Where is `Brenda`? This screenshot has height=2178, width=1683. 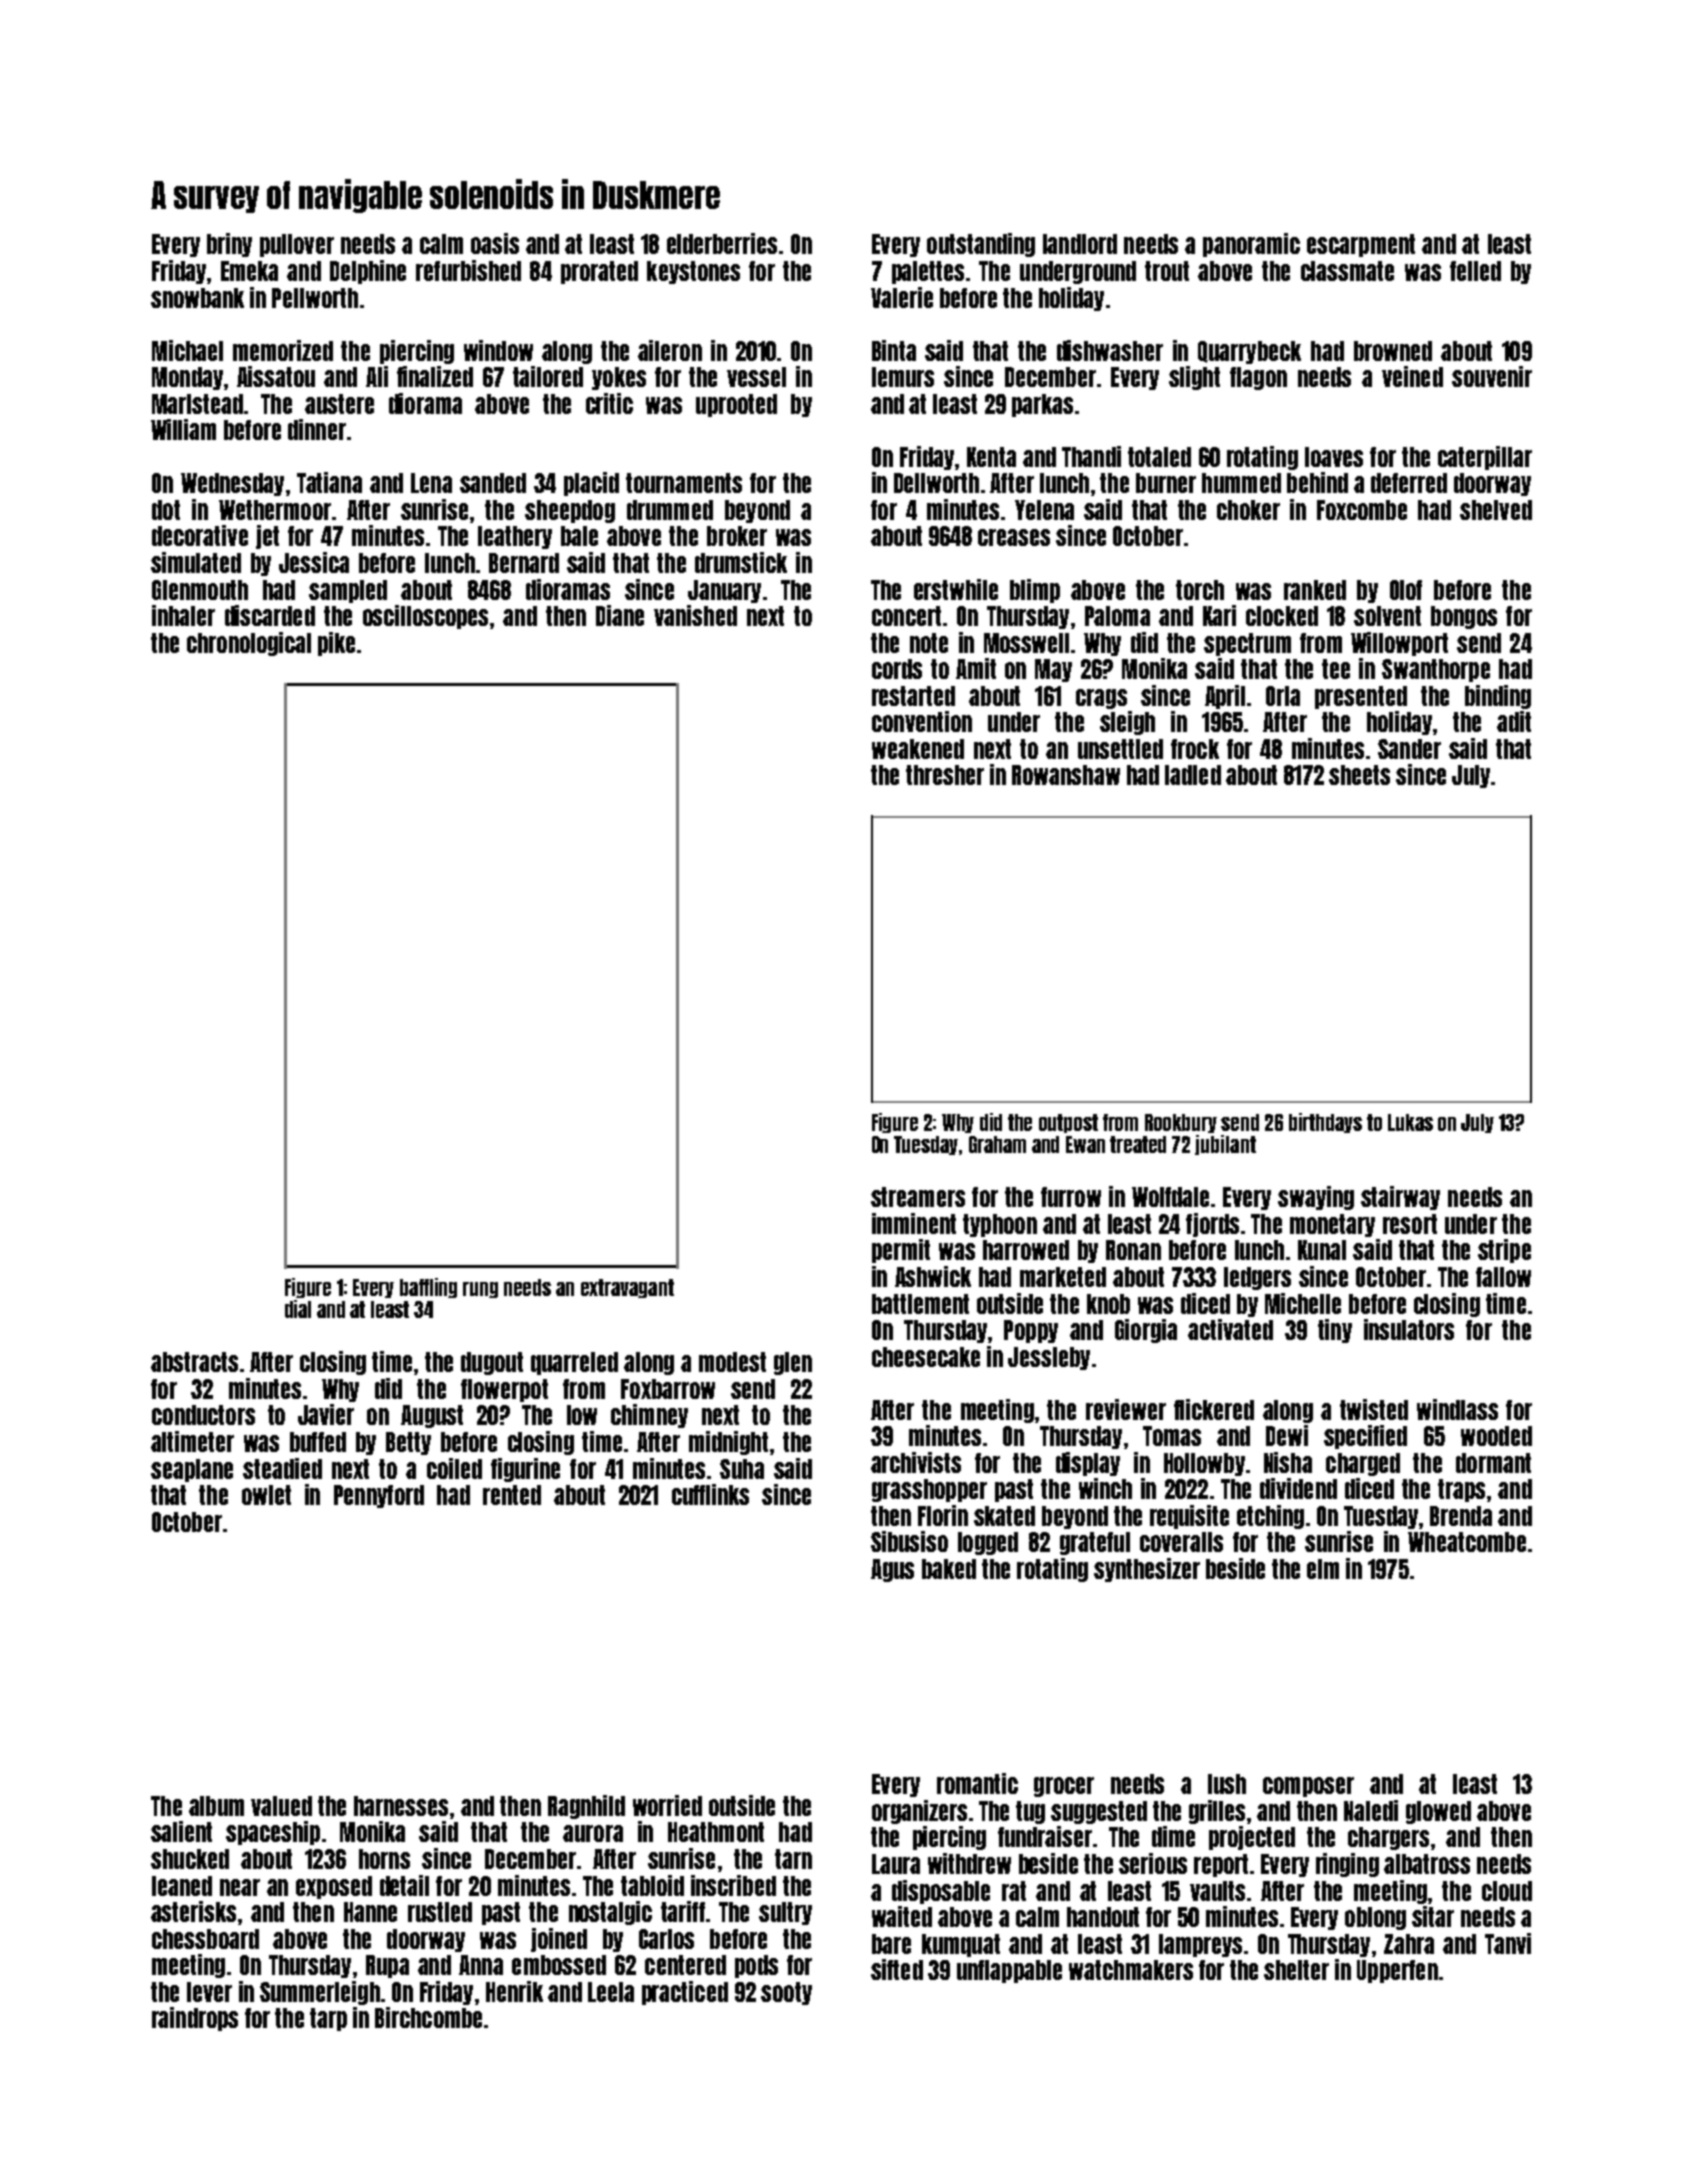 Brenda is located at coordinates (1461, 1516).
